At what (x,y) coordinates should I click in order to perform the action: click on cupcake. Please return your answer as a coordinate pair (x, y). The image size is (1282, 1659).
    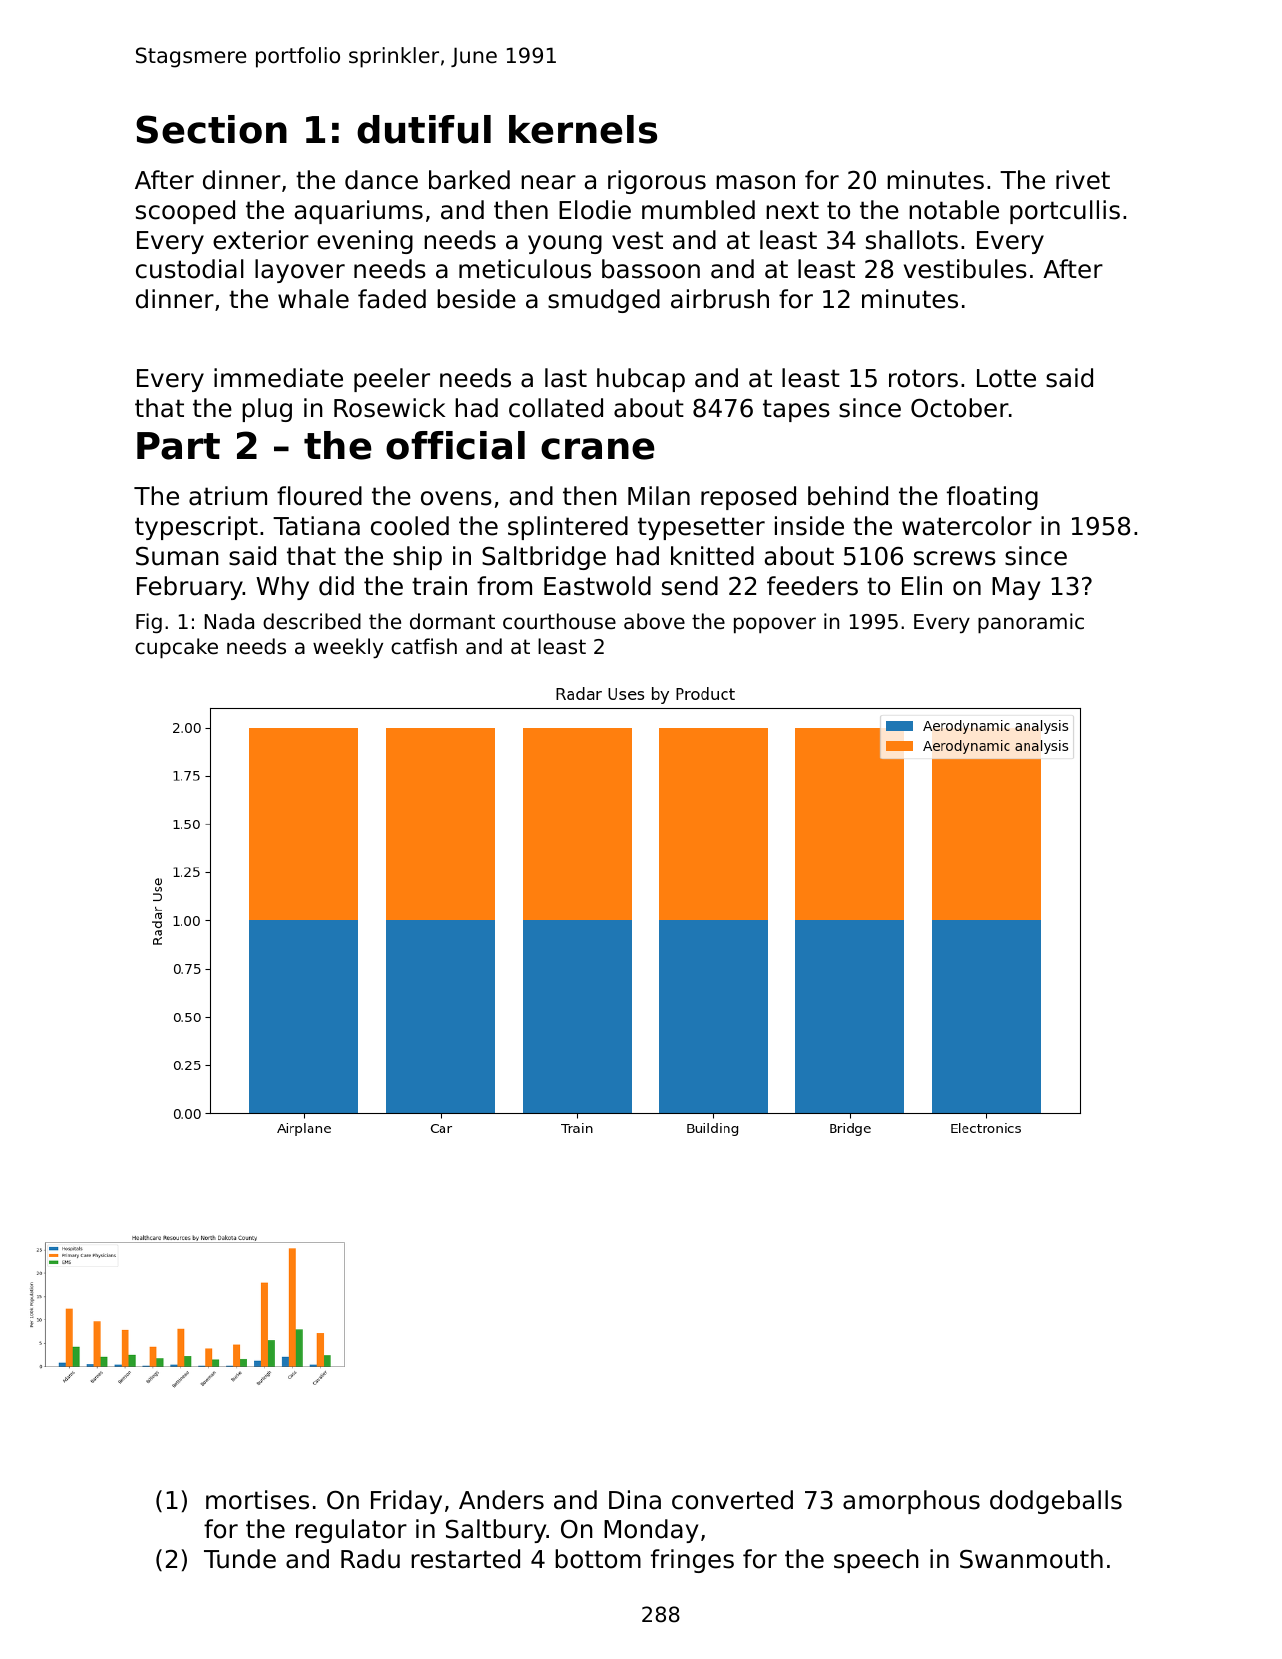
    Looking at the image, I should click on (176, 648).
